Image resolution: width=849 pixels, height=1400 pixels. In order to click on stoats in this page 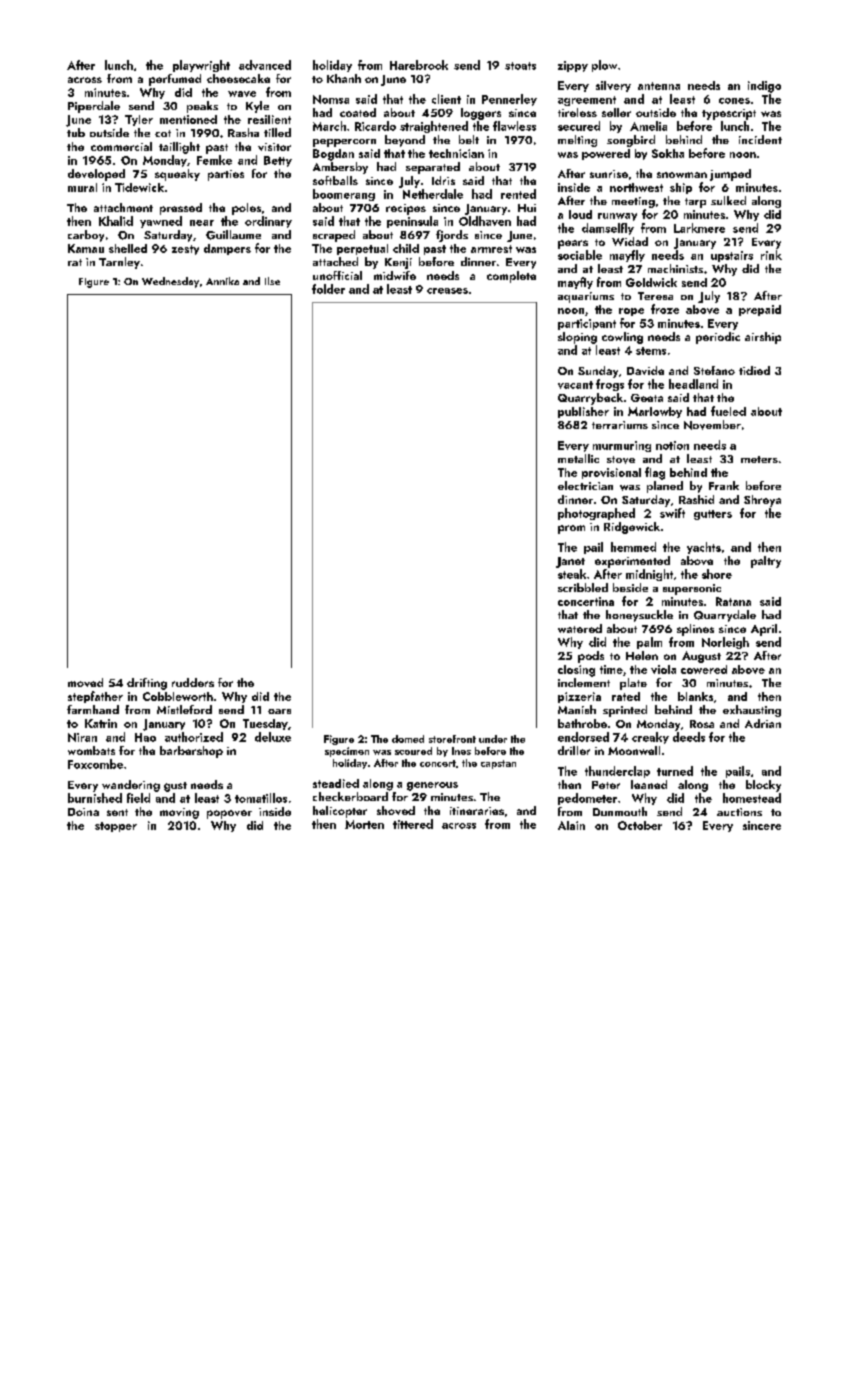, I will do `click(520, 66)`.
